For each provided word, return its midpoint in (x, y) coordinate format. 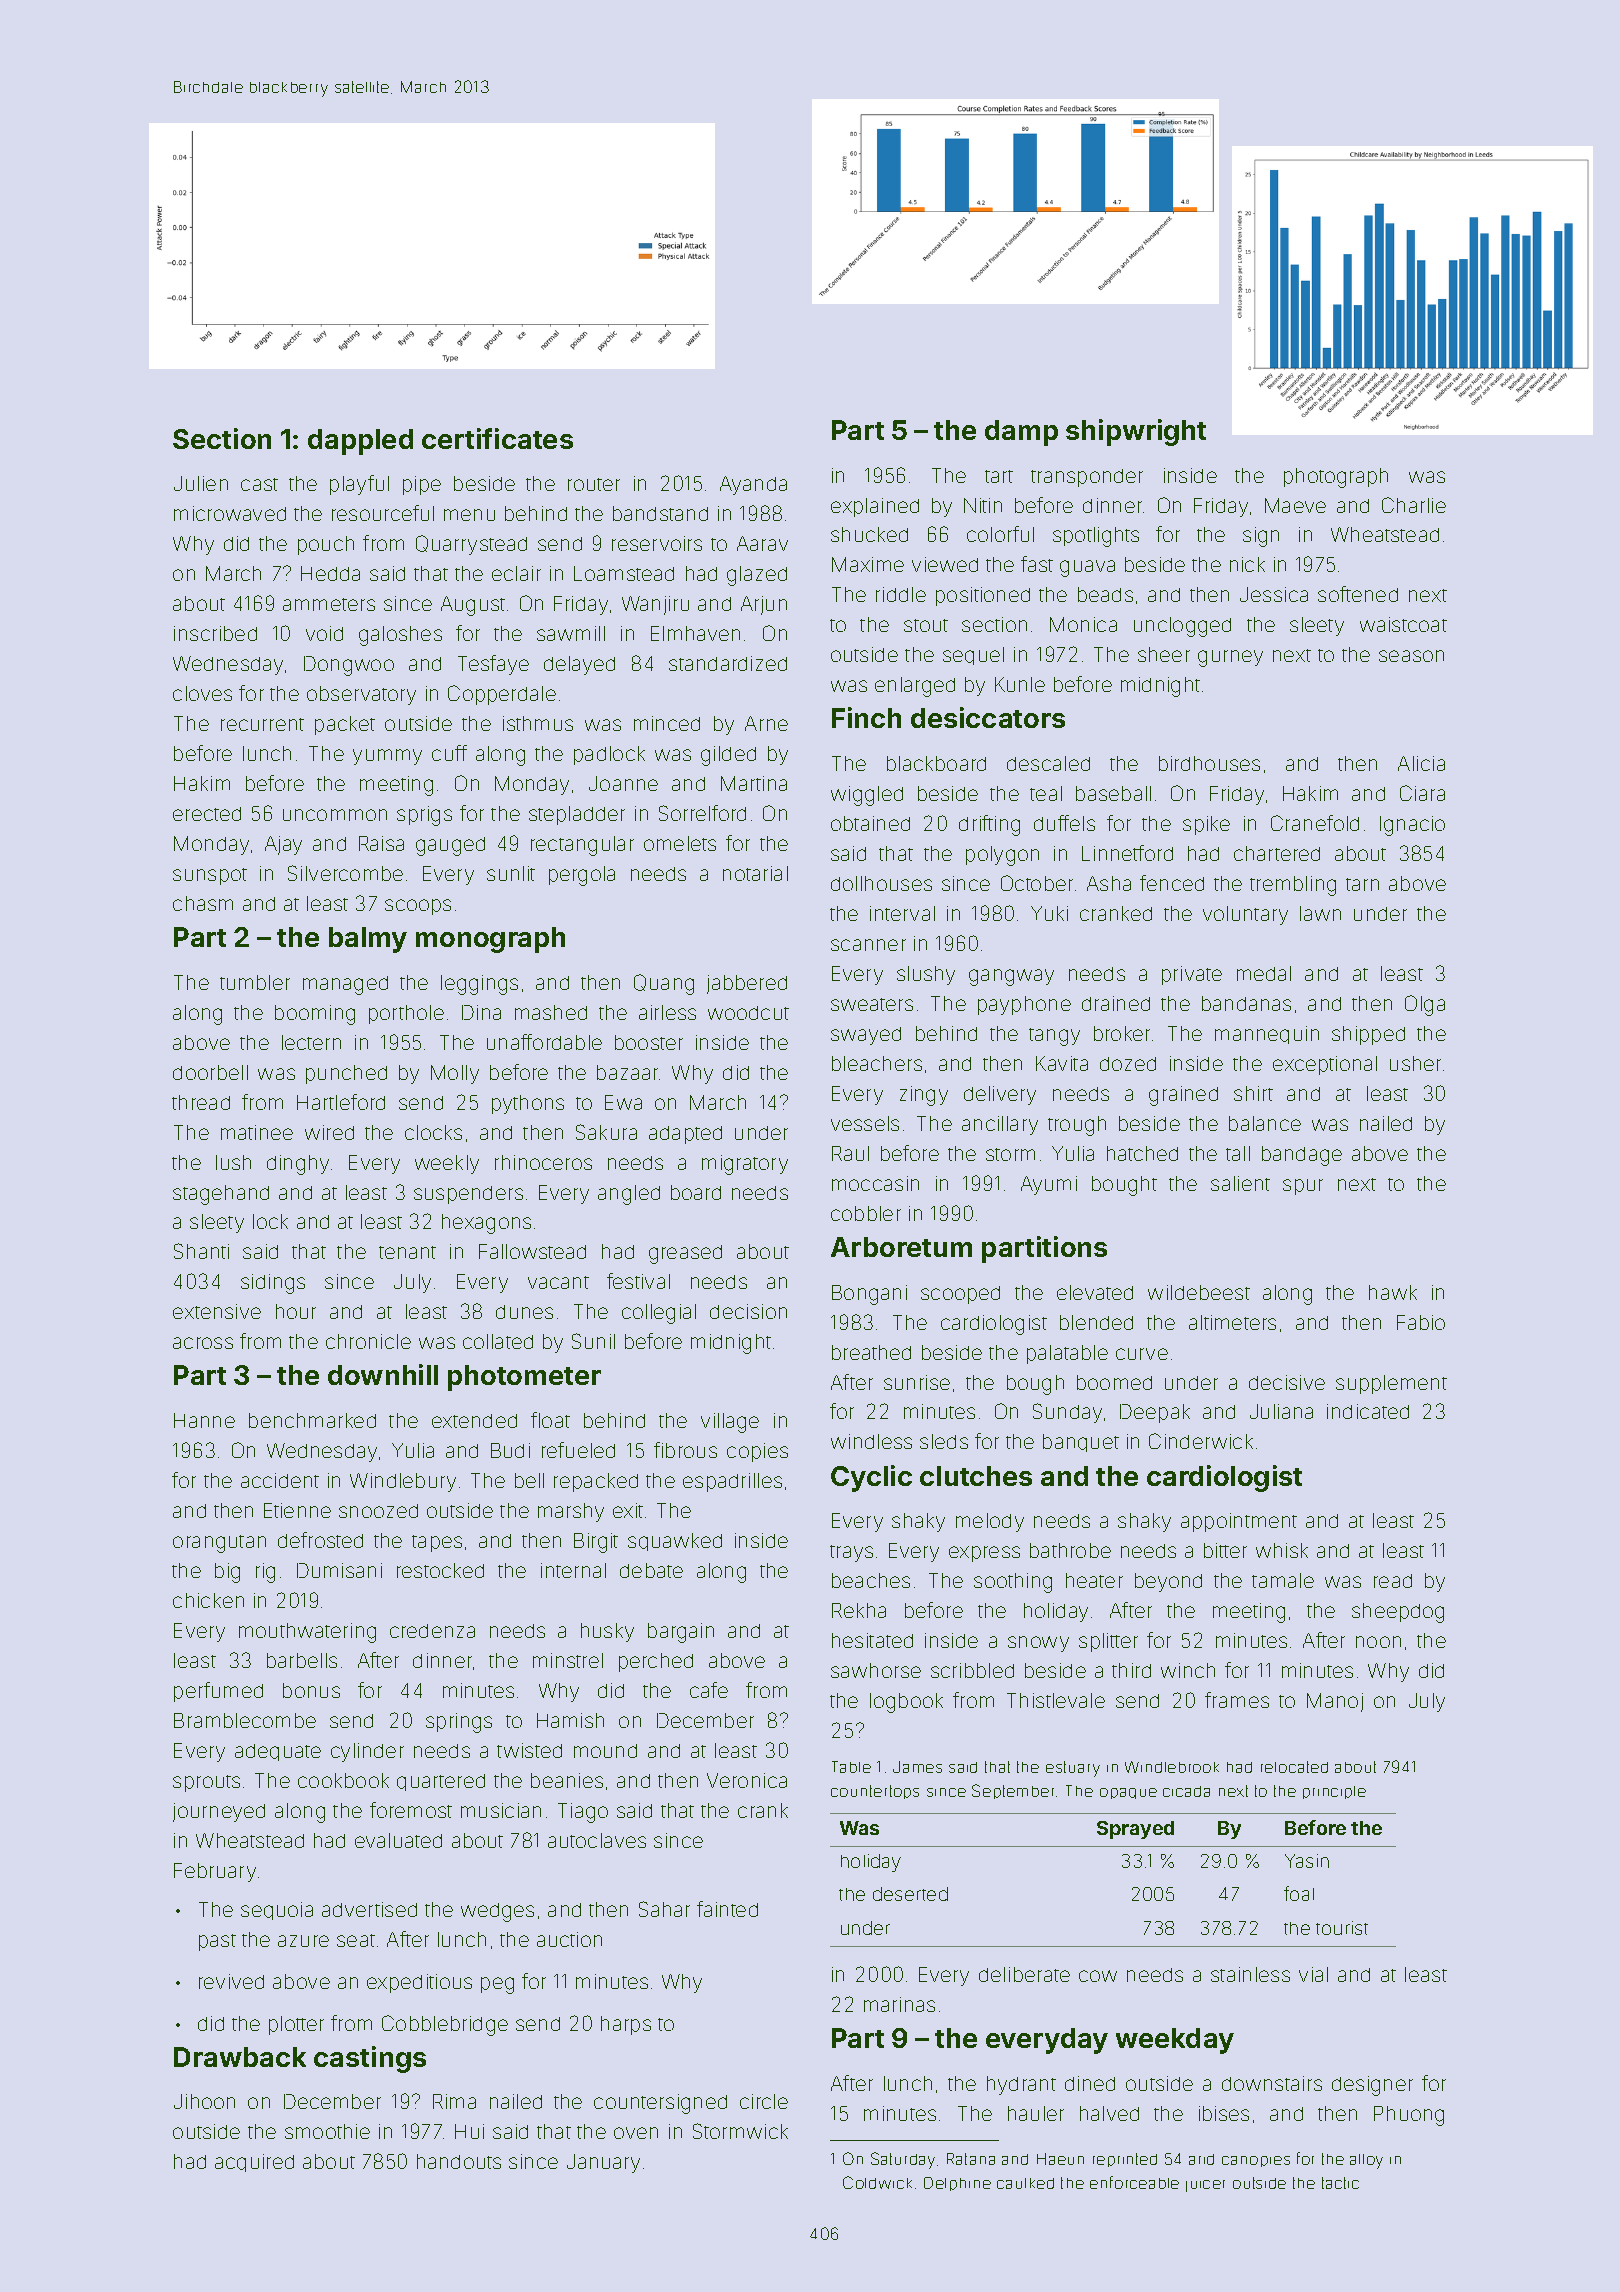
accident (280, 1480)
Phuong (1409, 2116)
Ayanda (753, 485)
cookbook (343, 1780)
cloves (202, 693)
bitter (1225, 1550)
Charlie (1414, 505)
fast (1037, 564)
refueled (578, 1450)
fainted (727, 1909)
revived (231, 1981)
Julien (201, 483)
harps (626, 2025)
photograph (1336, 478)
